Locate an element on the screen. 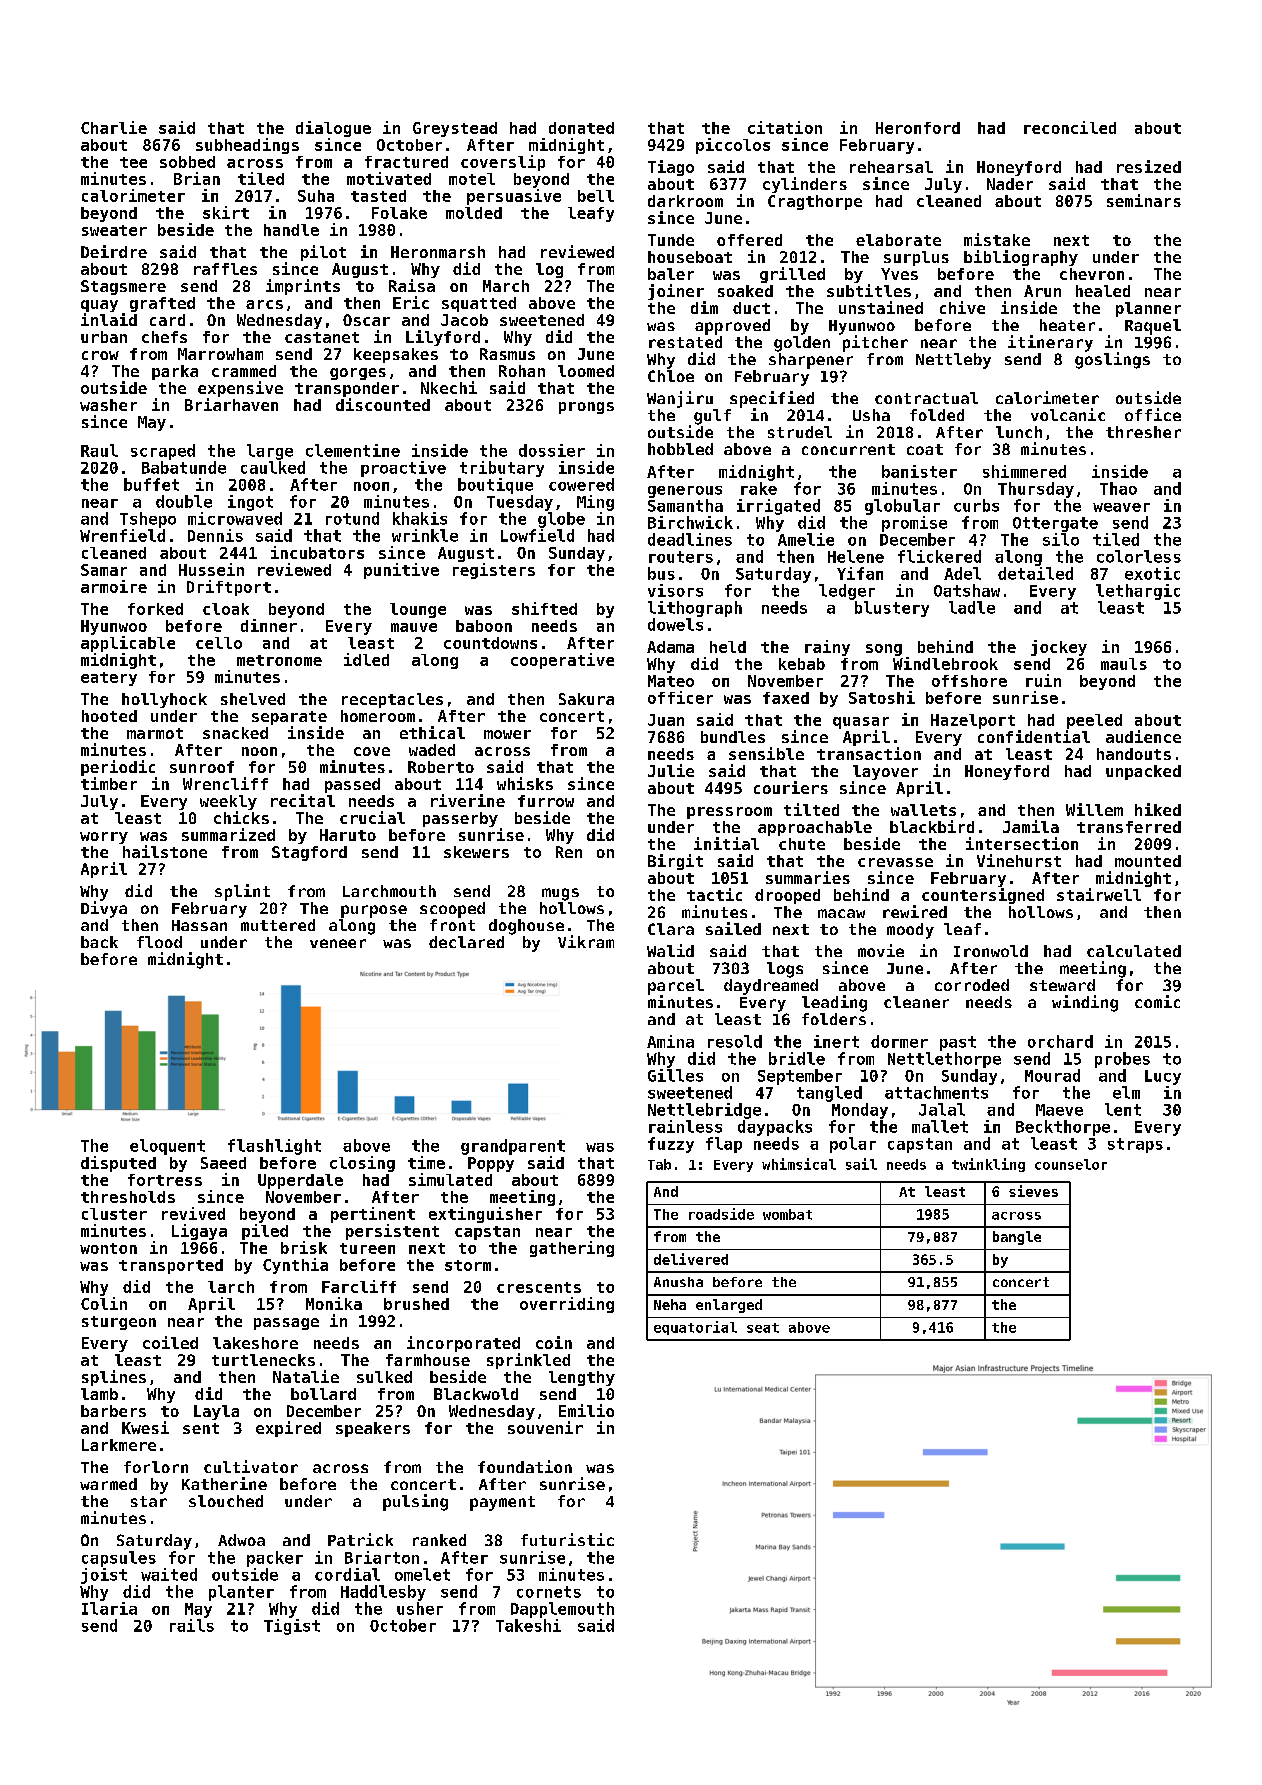 The height and width of the screenshot is (1785, 1262). scooped is located at coordinates (452, 910).
